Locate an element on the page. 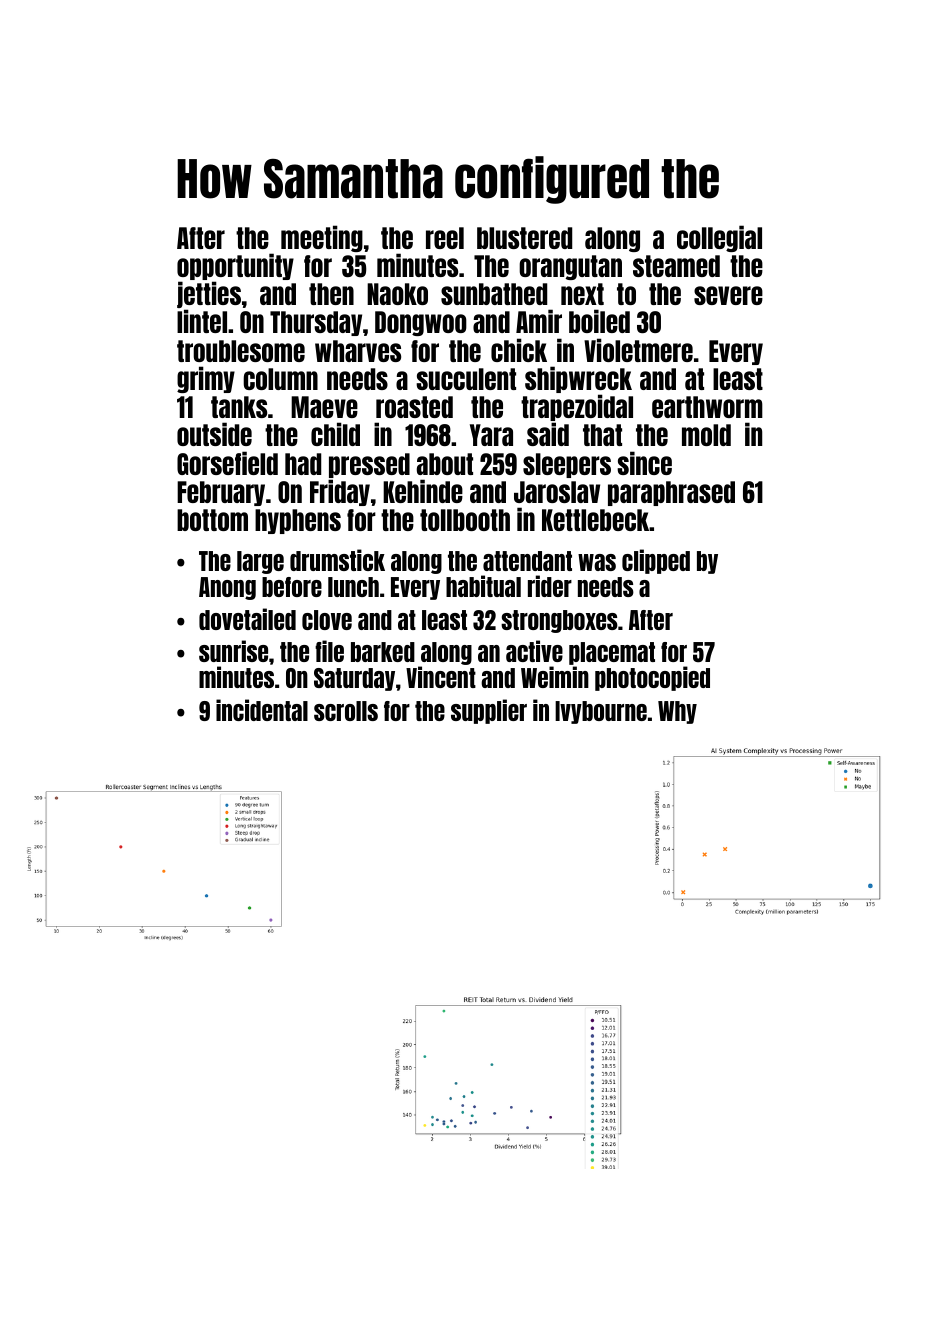 The width and height of the image is (940, 1334). supplier is located at coordinates (489, 711).
